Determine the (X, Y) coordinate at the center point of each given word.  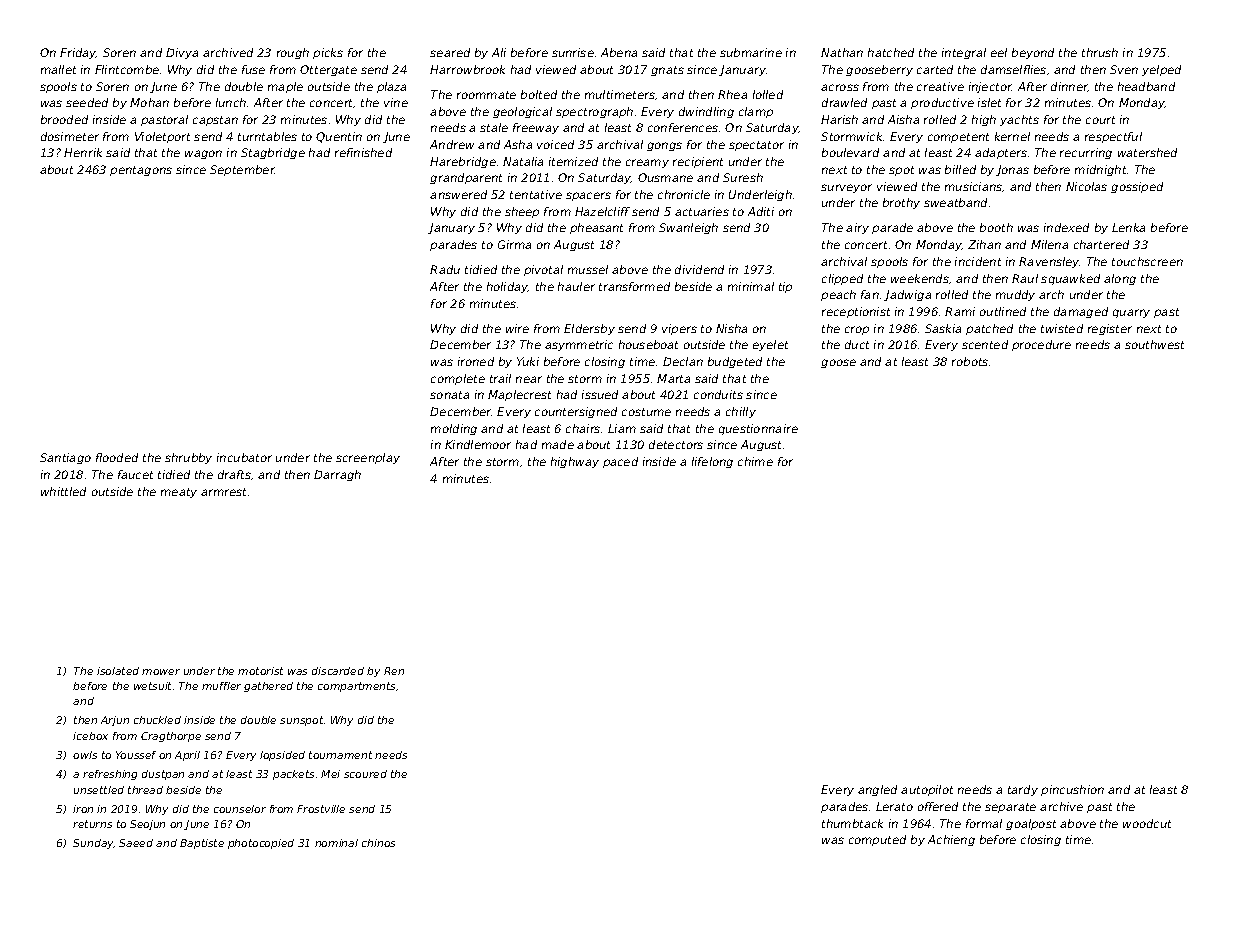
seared (450, 52)
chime (755, 461)
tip (785, 287)
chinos (378, 843)
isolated (118, 671)
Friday (78, 53)
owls (85, 755)
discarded (338, 671)
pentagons (141, 171)
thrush (1100, 52)
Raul (1025, 278)
